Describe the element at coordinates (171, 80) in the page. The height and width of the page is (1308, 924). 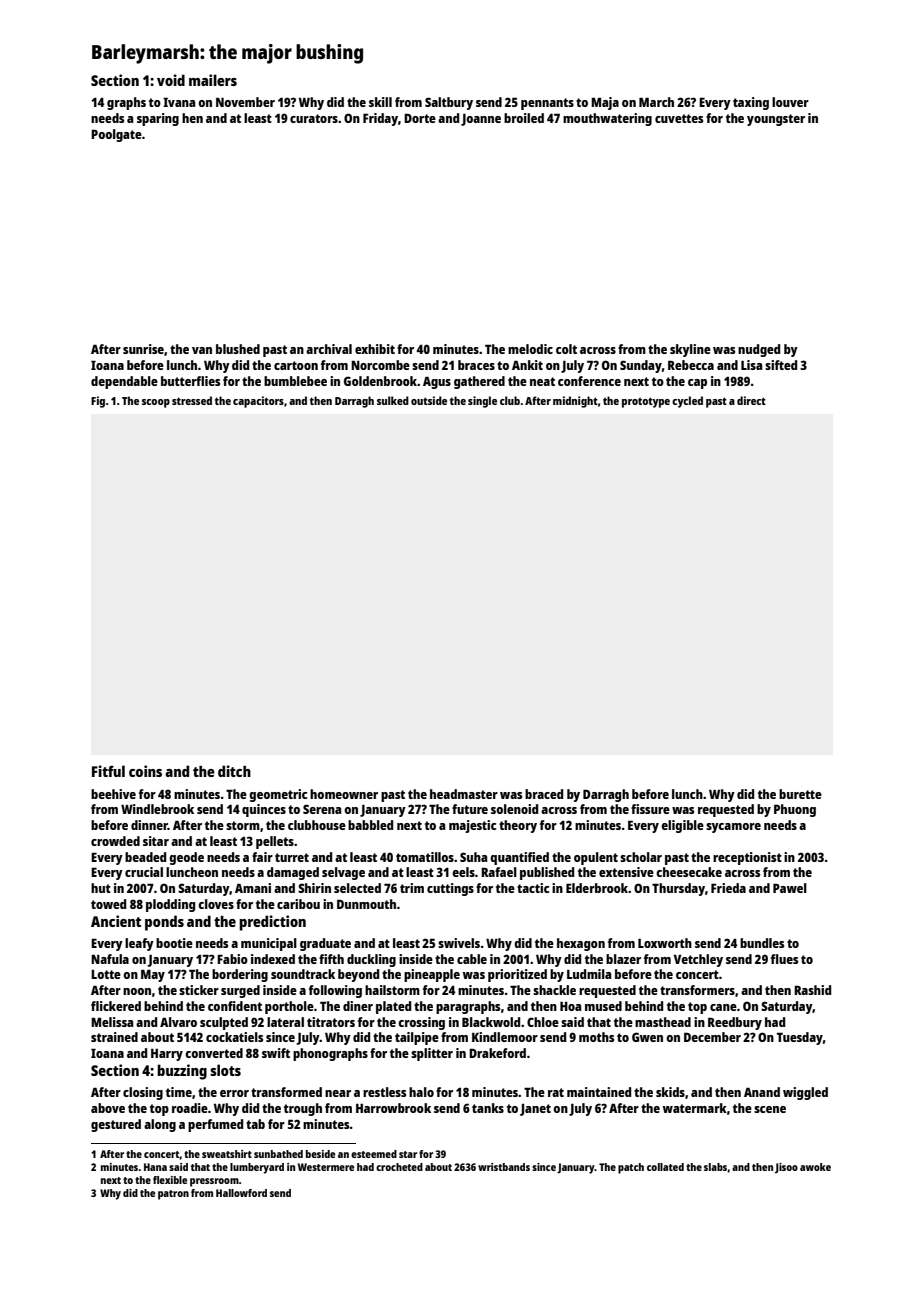
I see `void` at that location.
